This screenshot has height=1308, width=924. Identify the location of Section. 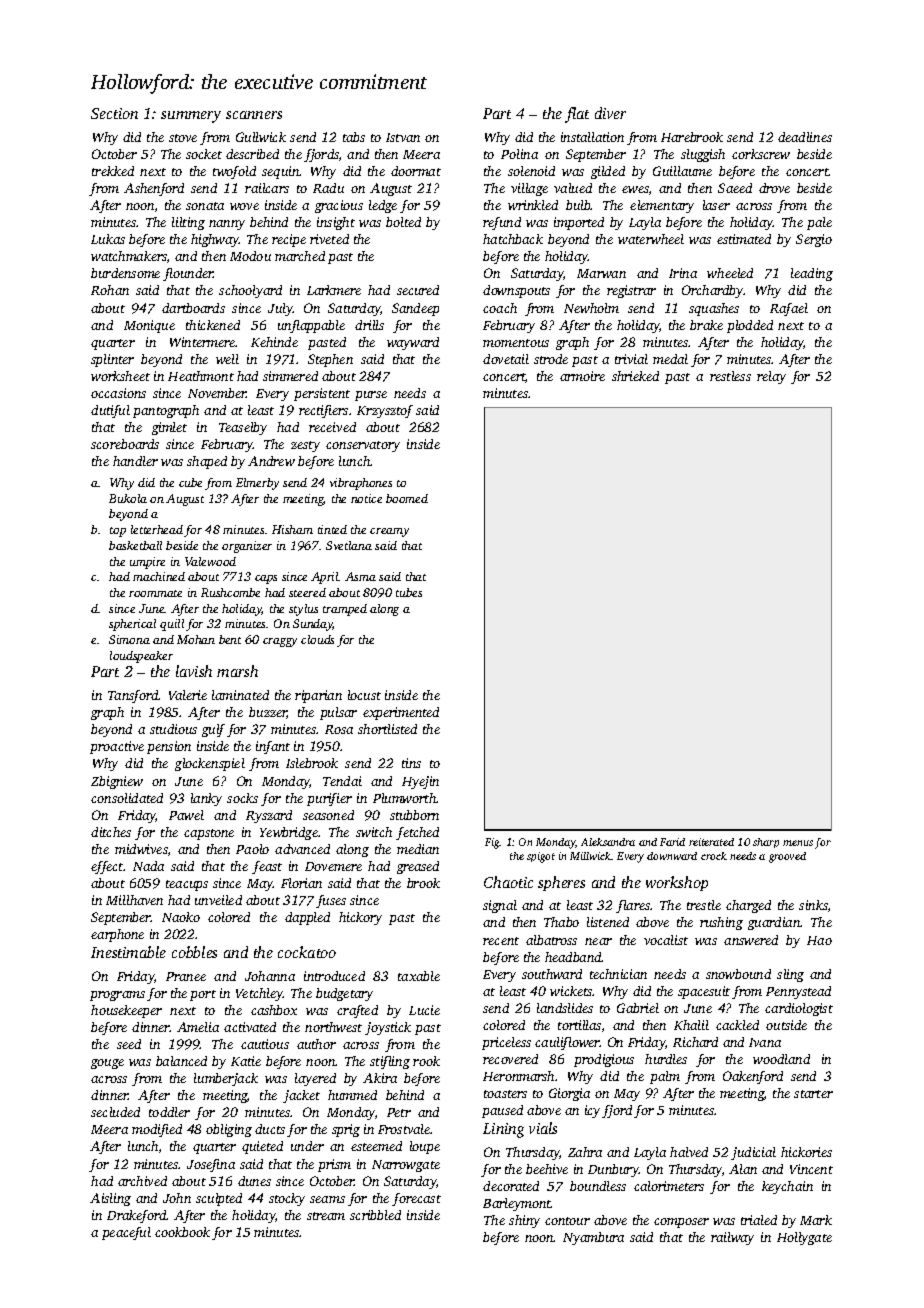
(114, 113).
